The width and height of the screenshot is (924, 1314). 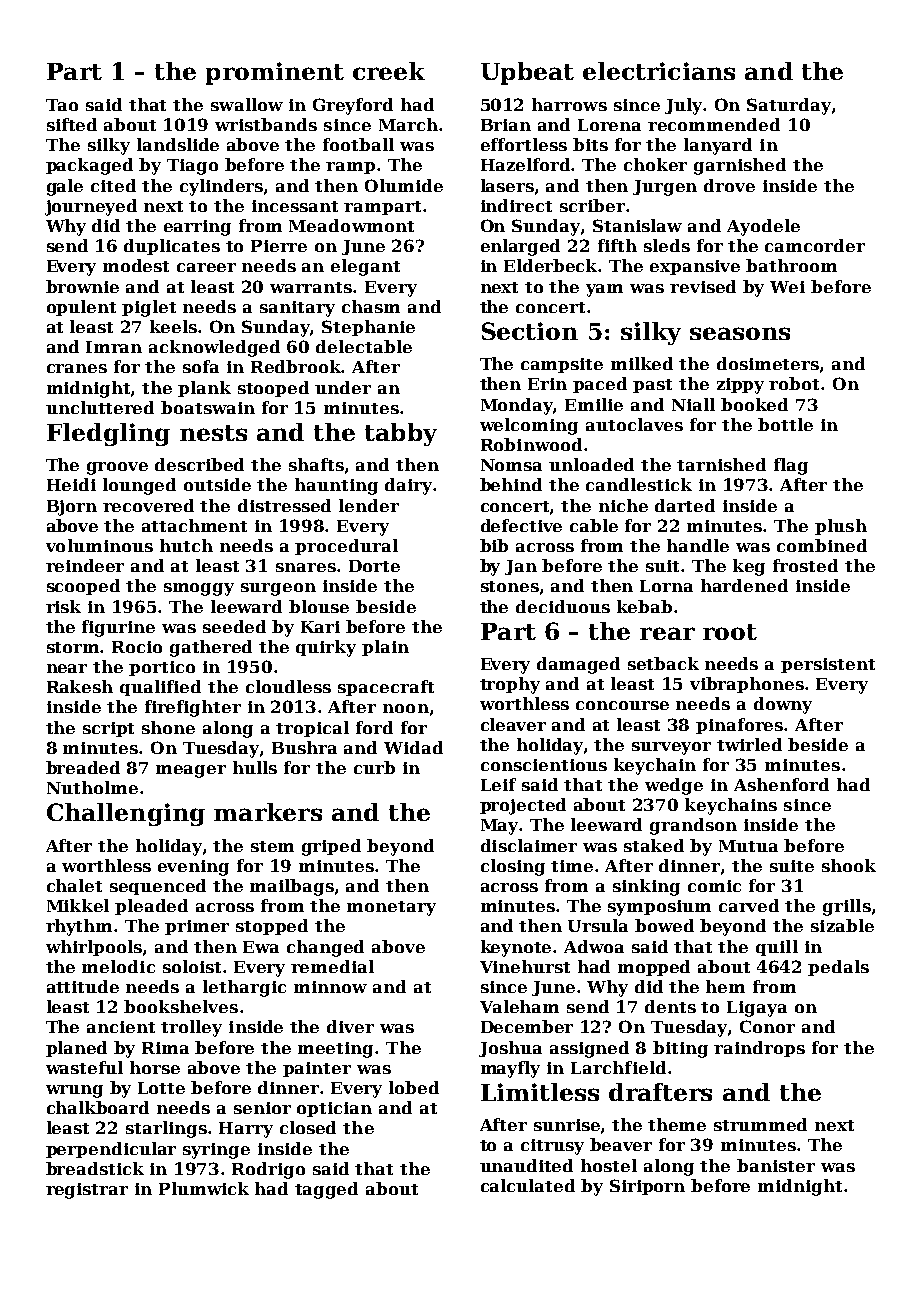 I want to click on harrows, so click(x=569, y=104).
